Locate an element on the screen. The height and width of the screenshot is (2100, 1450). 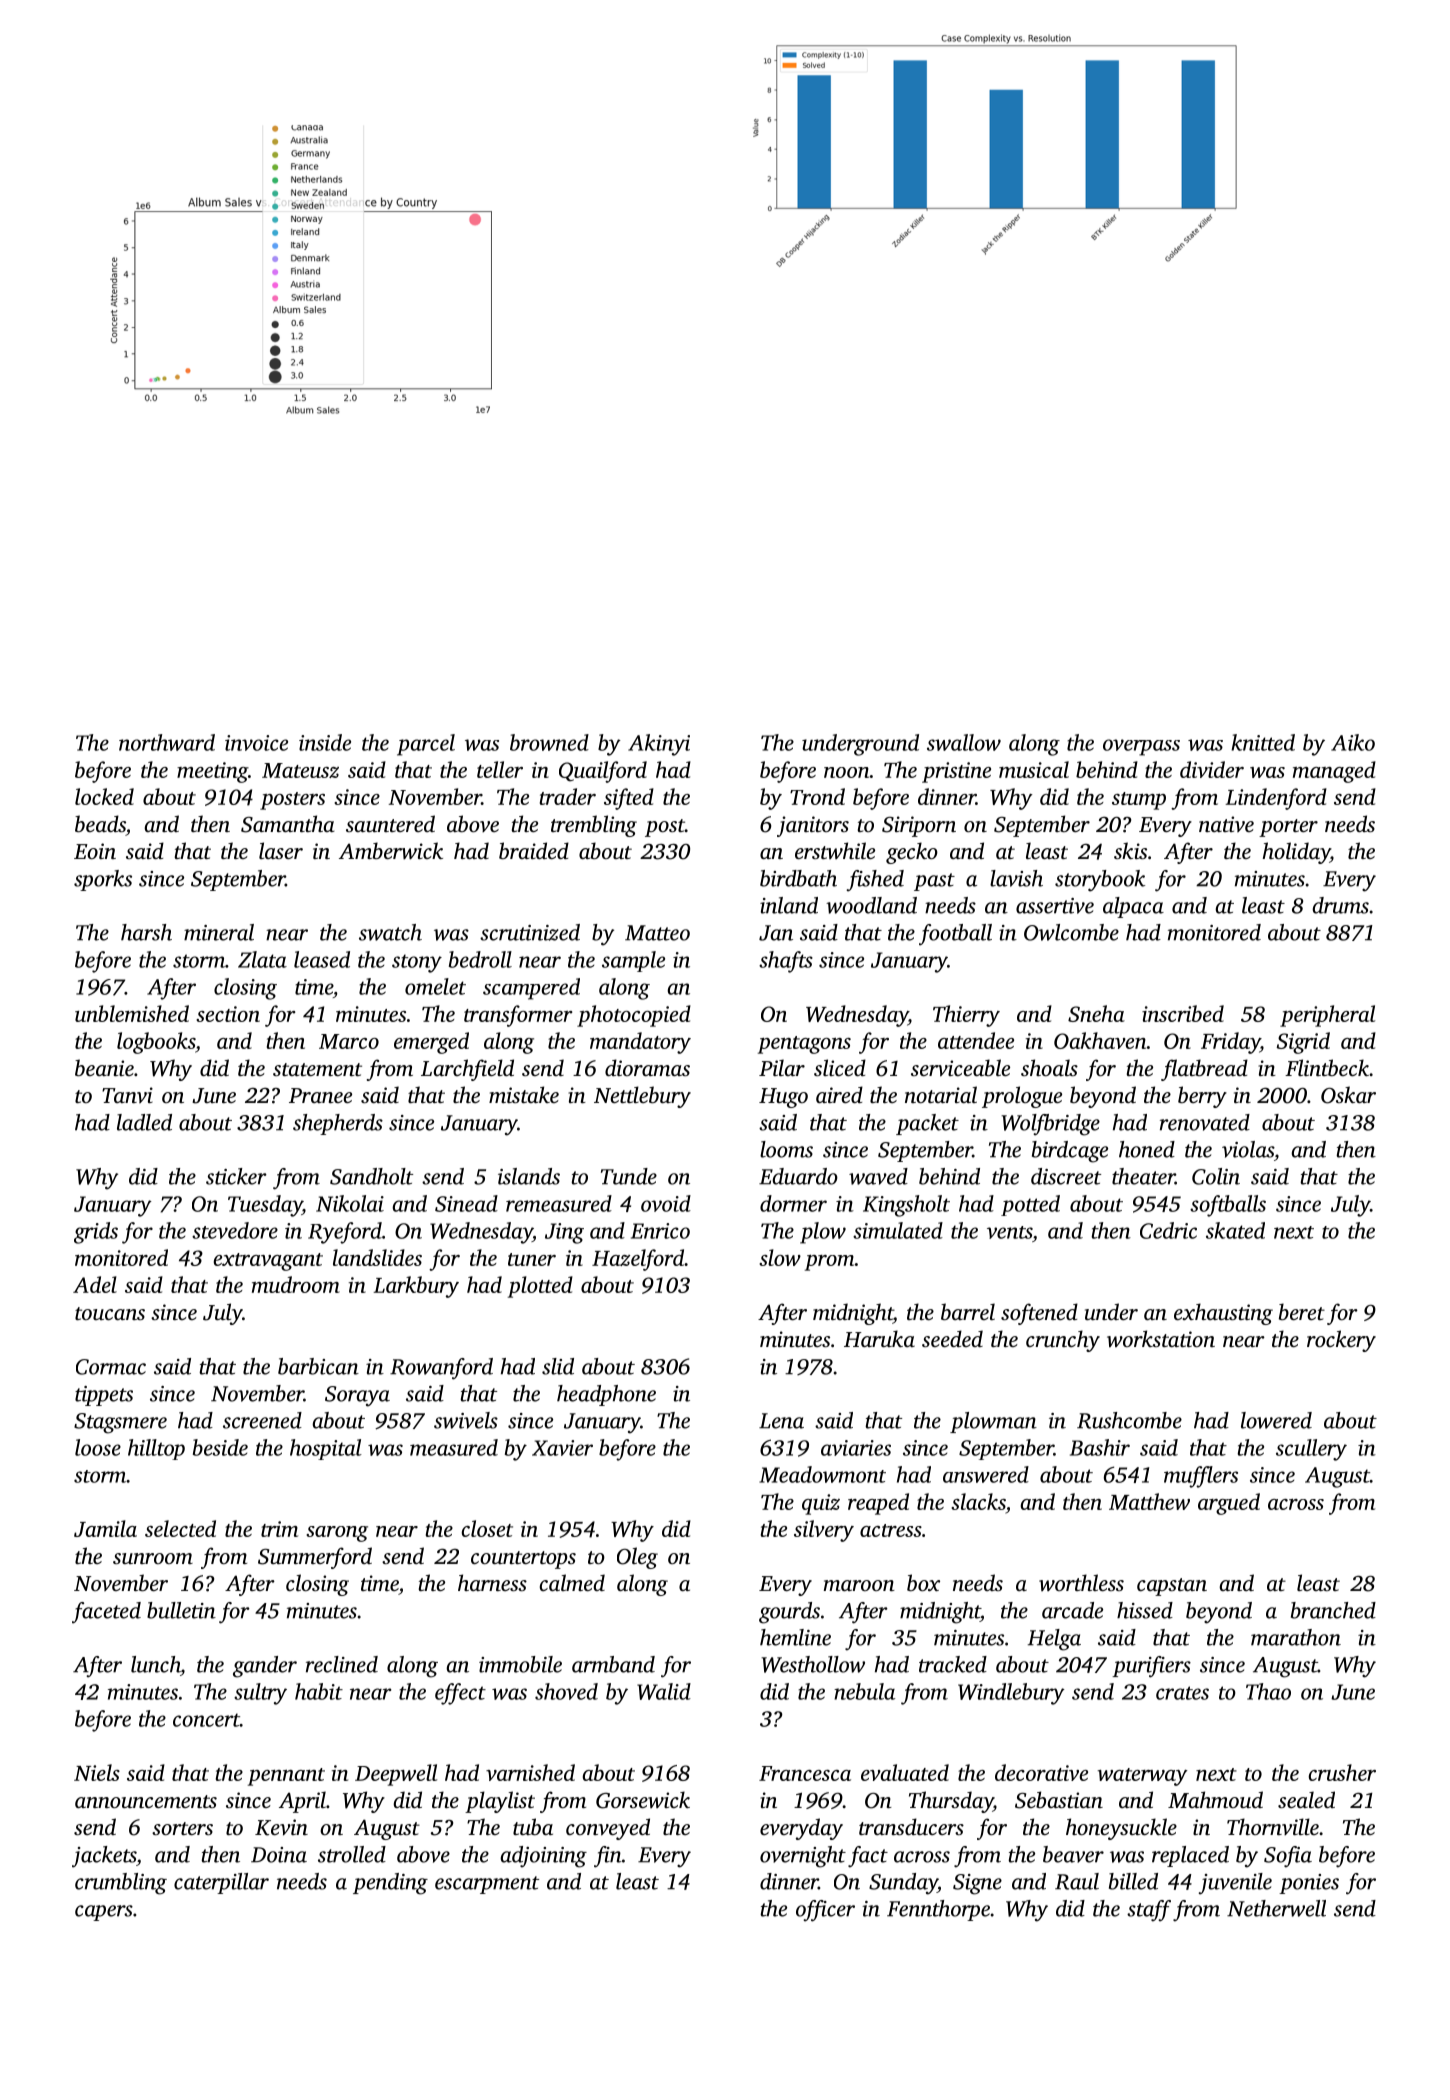
worthless is located at coordinates (1081, 1582).
